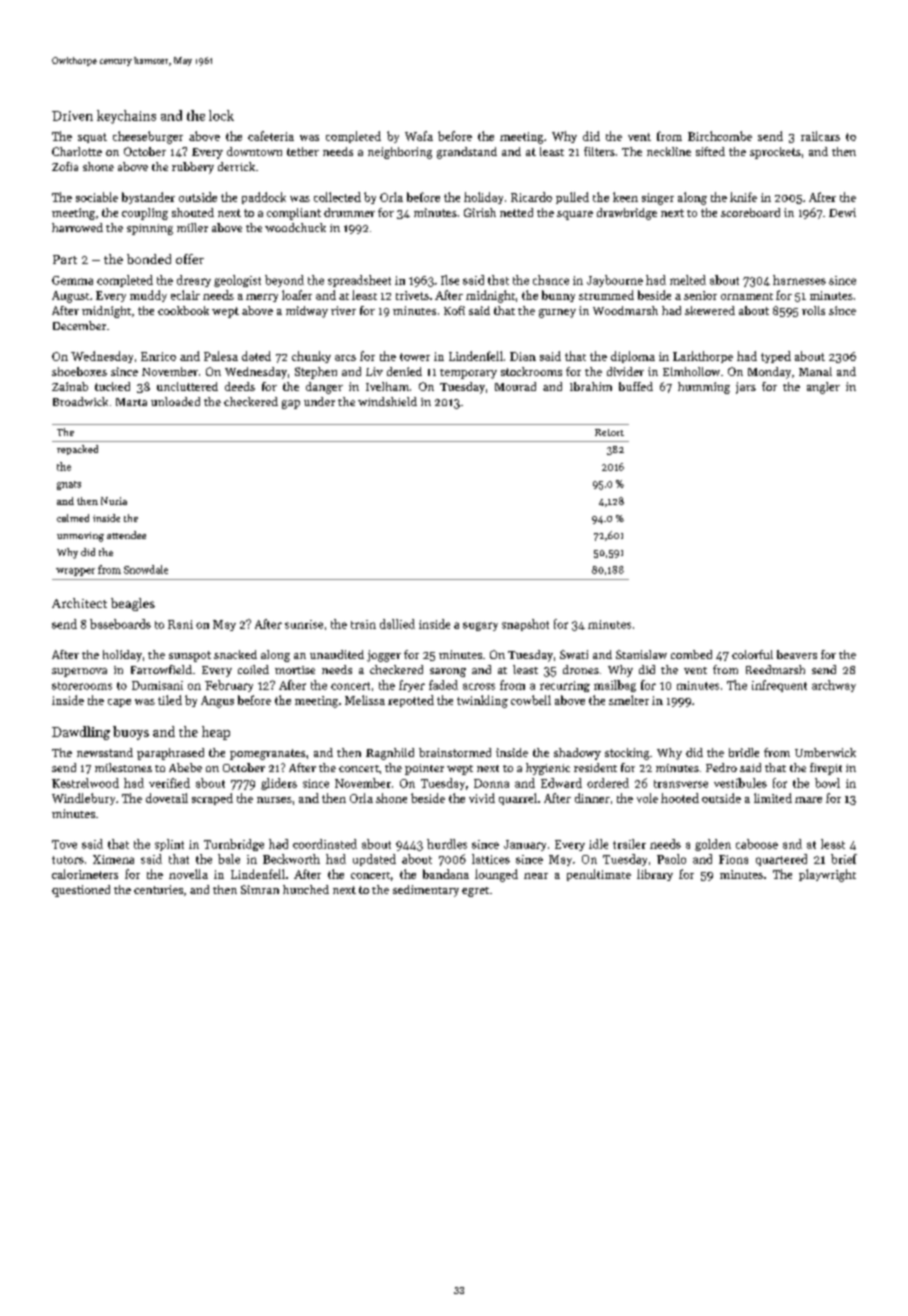 The image size is (908, 1316). I want to click on coupling, so click(145, 214).
